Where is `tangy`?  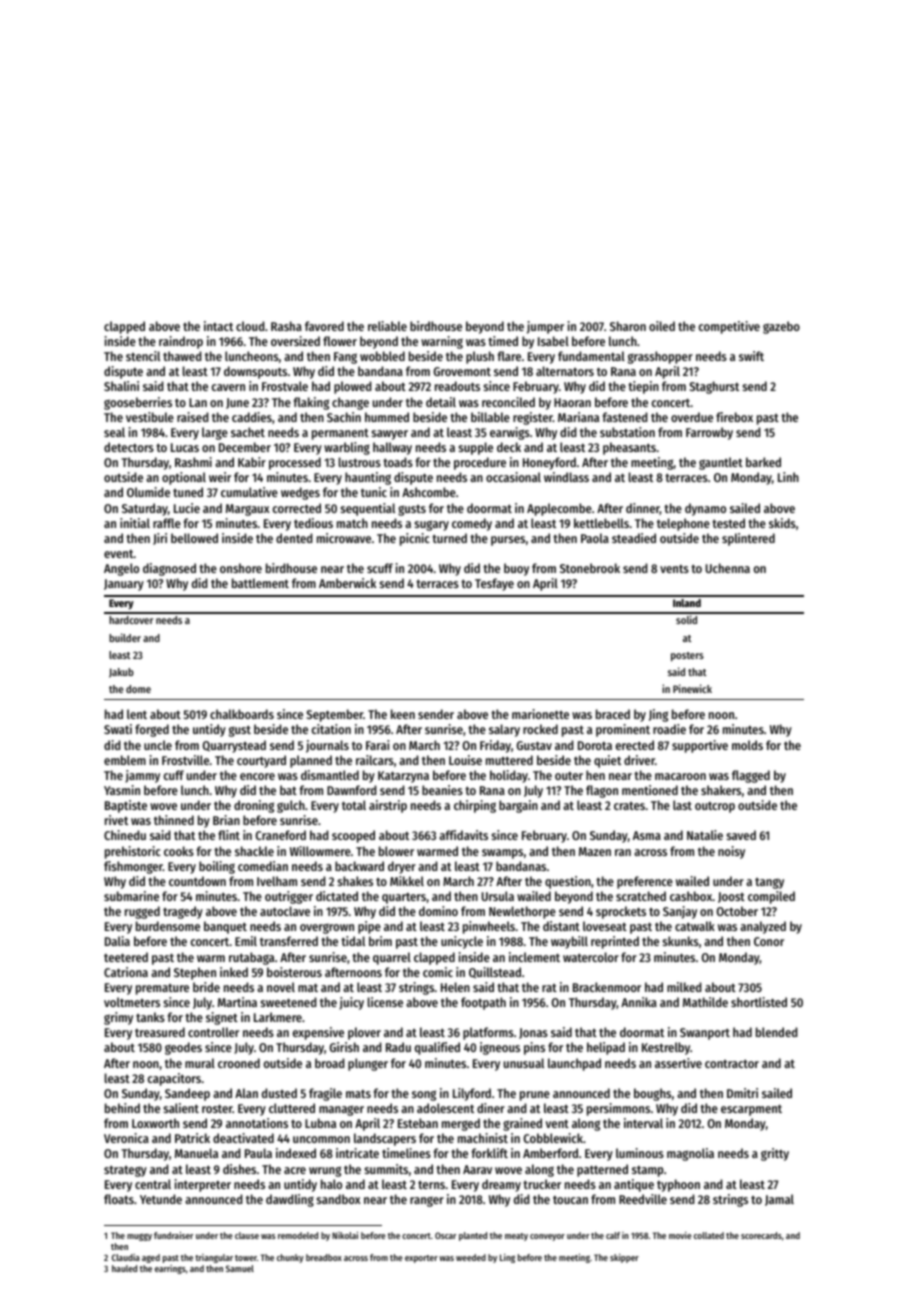
tangy is located at coordinates (769, 883).
